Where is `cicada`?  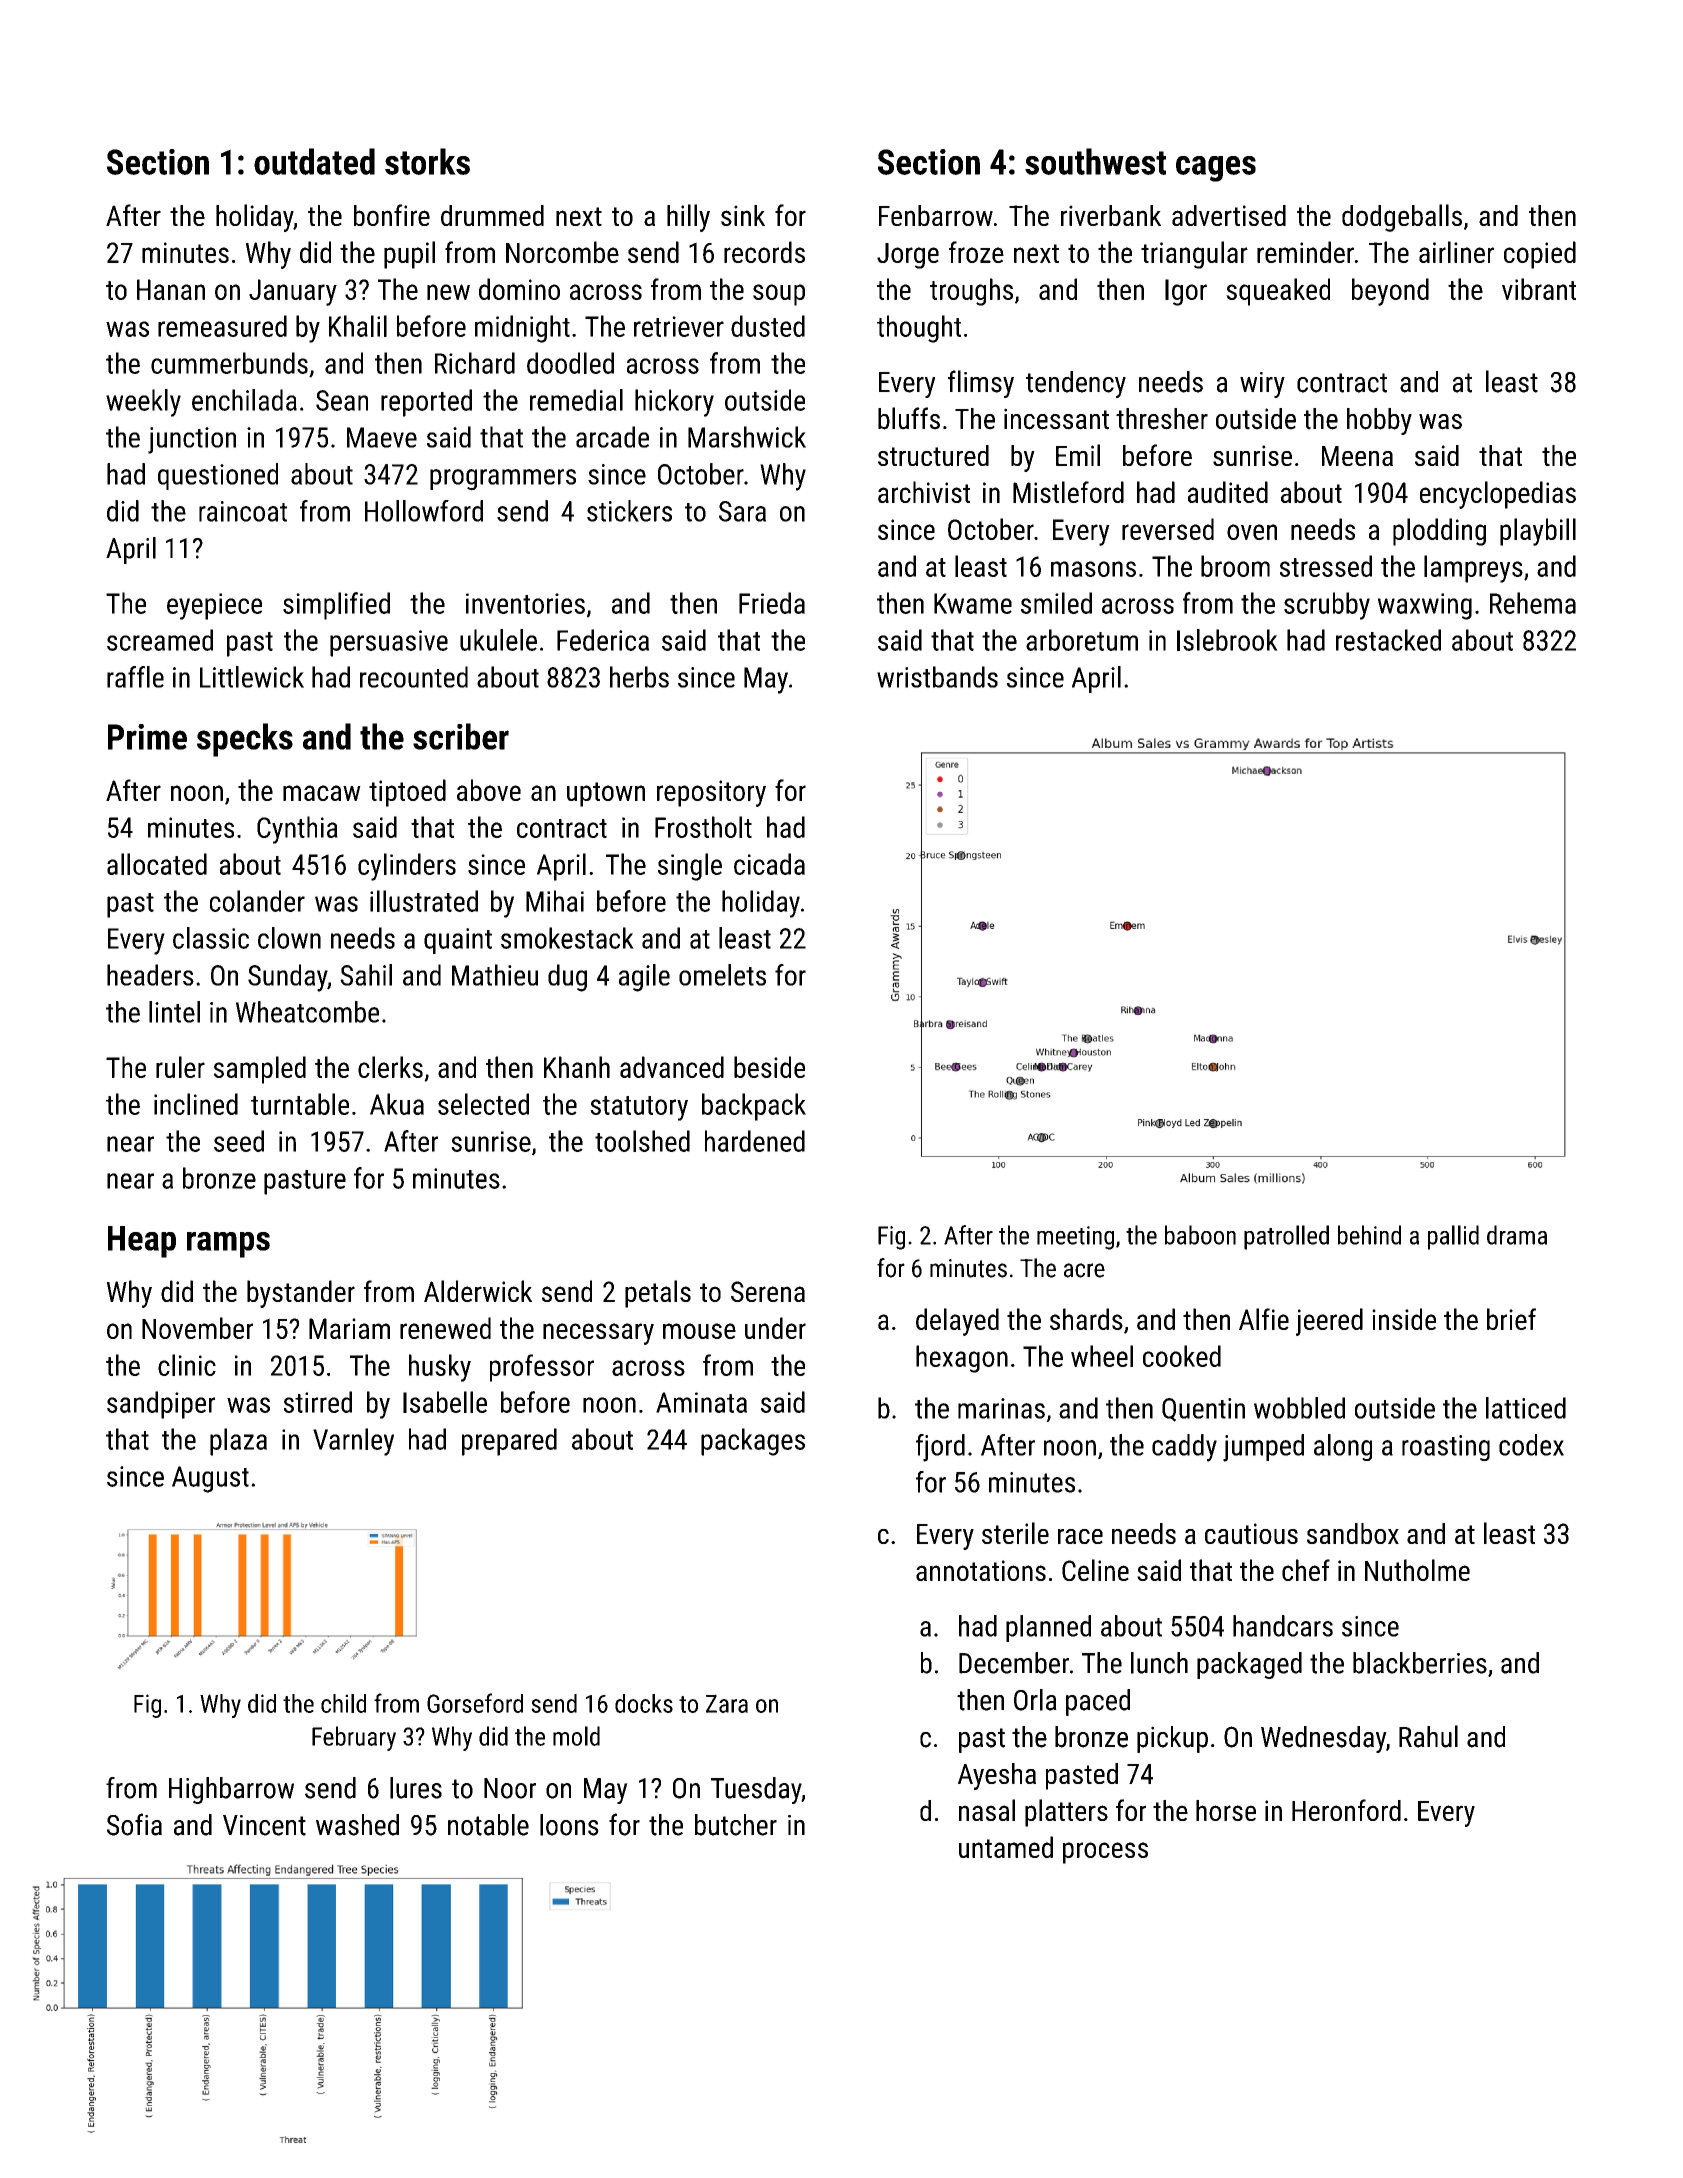 cicada is located at coordinates (769, 864).
